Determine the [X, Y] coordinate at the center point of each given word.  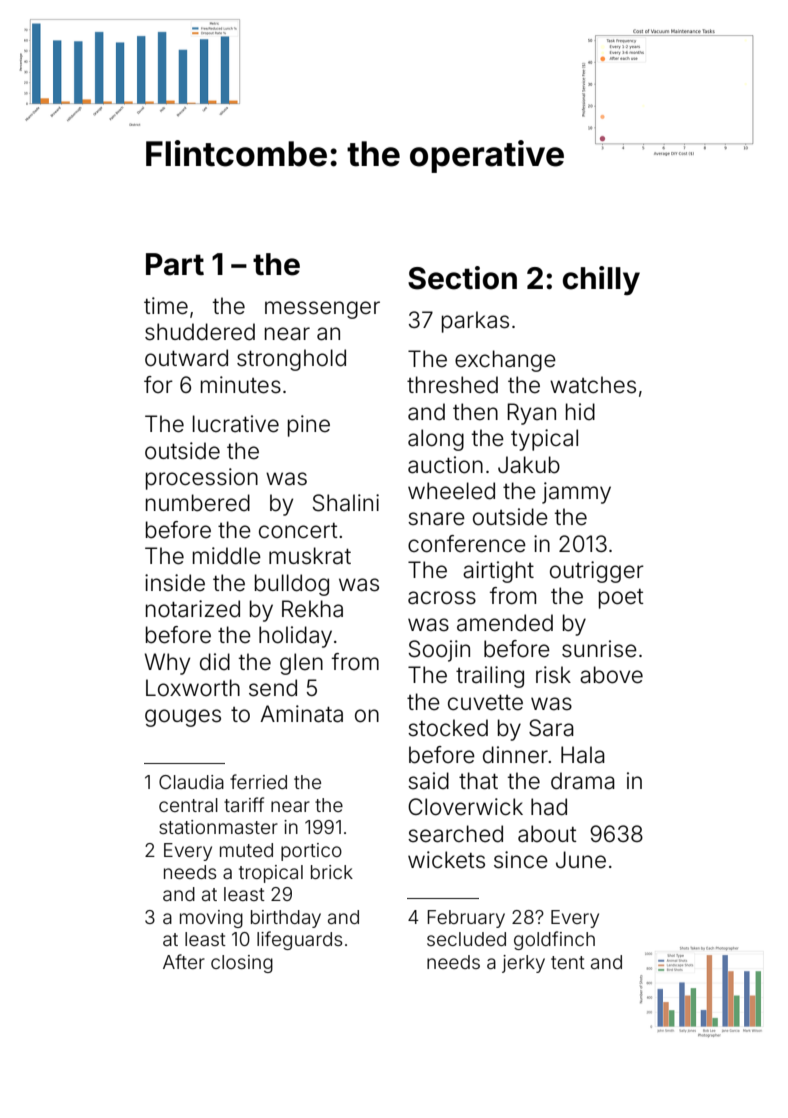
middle [227, 556]
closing [242, 964]
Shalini [346, 503]
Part [175, 264]
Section [462, 278]
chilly [601, 280]
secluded [466, 939]
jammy [576, 493]
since [521, 860]
